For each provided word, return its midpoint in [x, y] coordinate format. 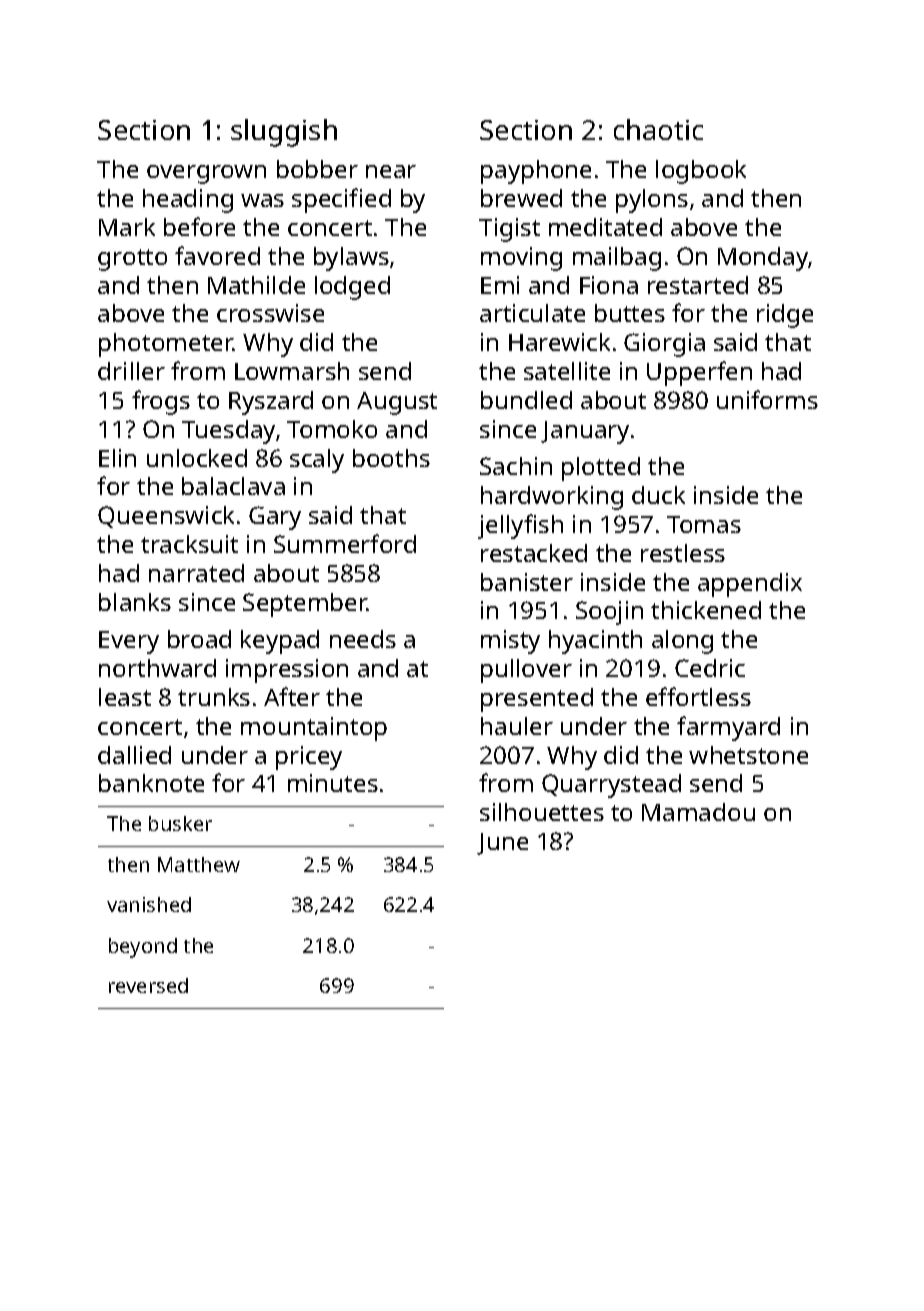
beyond [143, 948]
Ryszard [271, 403]
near [391, 171]
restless [683, 553]
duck [658, 495]
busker [180, 823]
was [262, 200]
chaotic [658, 129]
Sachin [516, 466]
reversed [148, 985]
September [305, 605]
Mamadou [698, 812]
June [502, 844]
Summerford [345, 543]
